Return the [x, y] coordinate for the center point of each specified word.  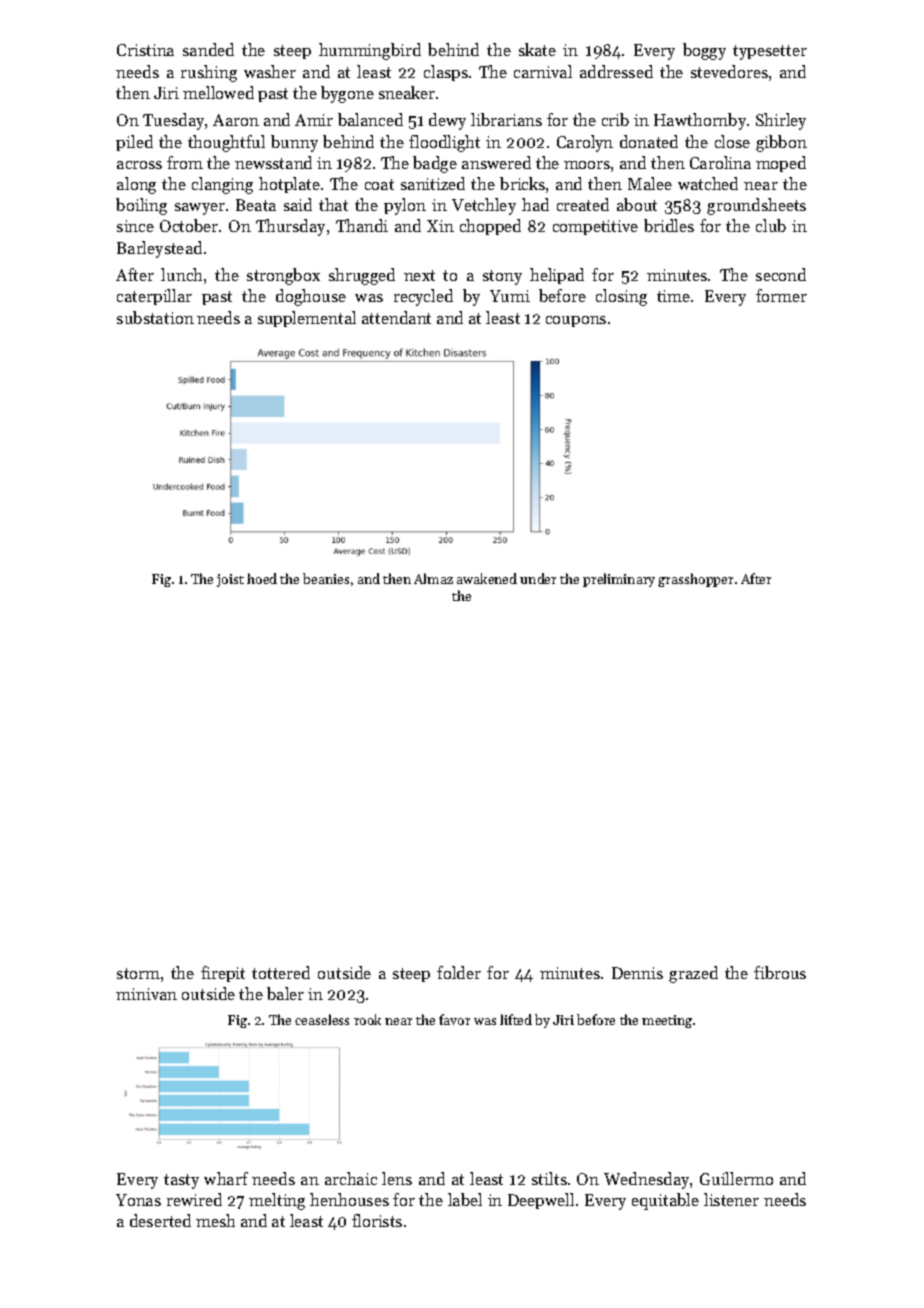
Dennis [637, 973]
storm [138, 973]
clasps [446, 73]
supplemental [307, 319]
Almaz [433, 578]
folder [459, 972]
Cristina [145, 50]
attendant [396, 317]
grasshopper [695, 580]
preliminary [619, 580]
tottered [281, 972]
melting [277, 1201]
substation [155, 317]
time [673, 296]
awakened [487, 578]
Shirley [781, 121]
